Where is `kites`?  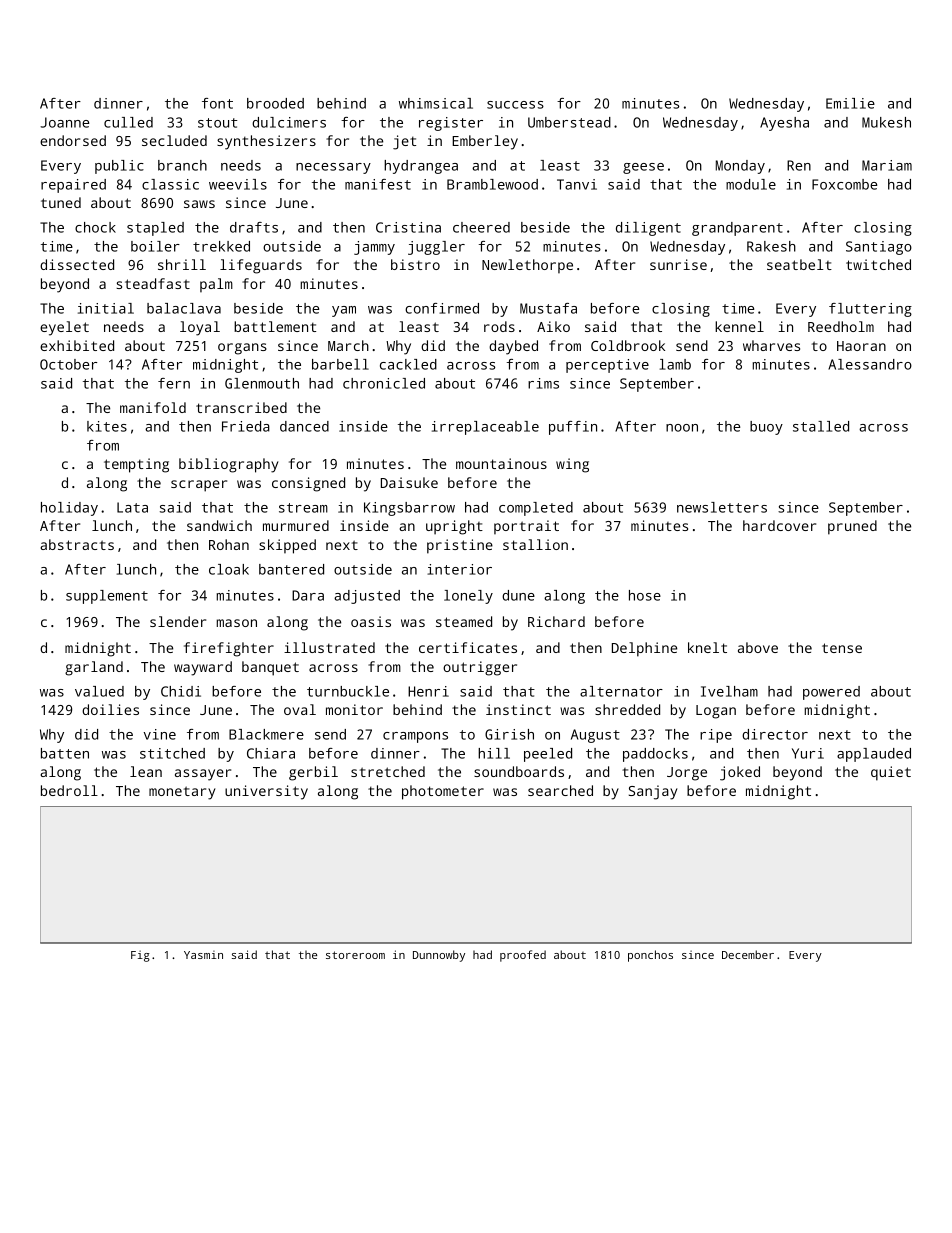 kites is located at coordinates (107, 426).
